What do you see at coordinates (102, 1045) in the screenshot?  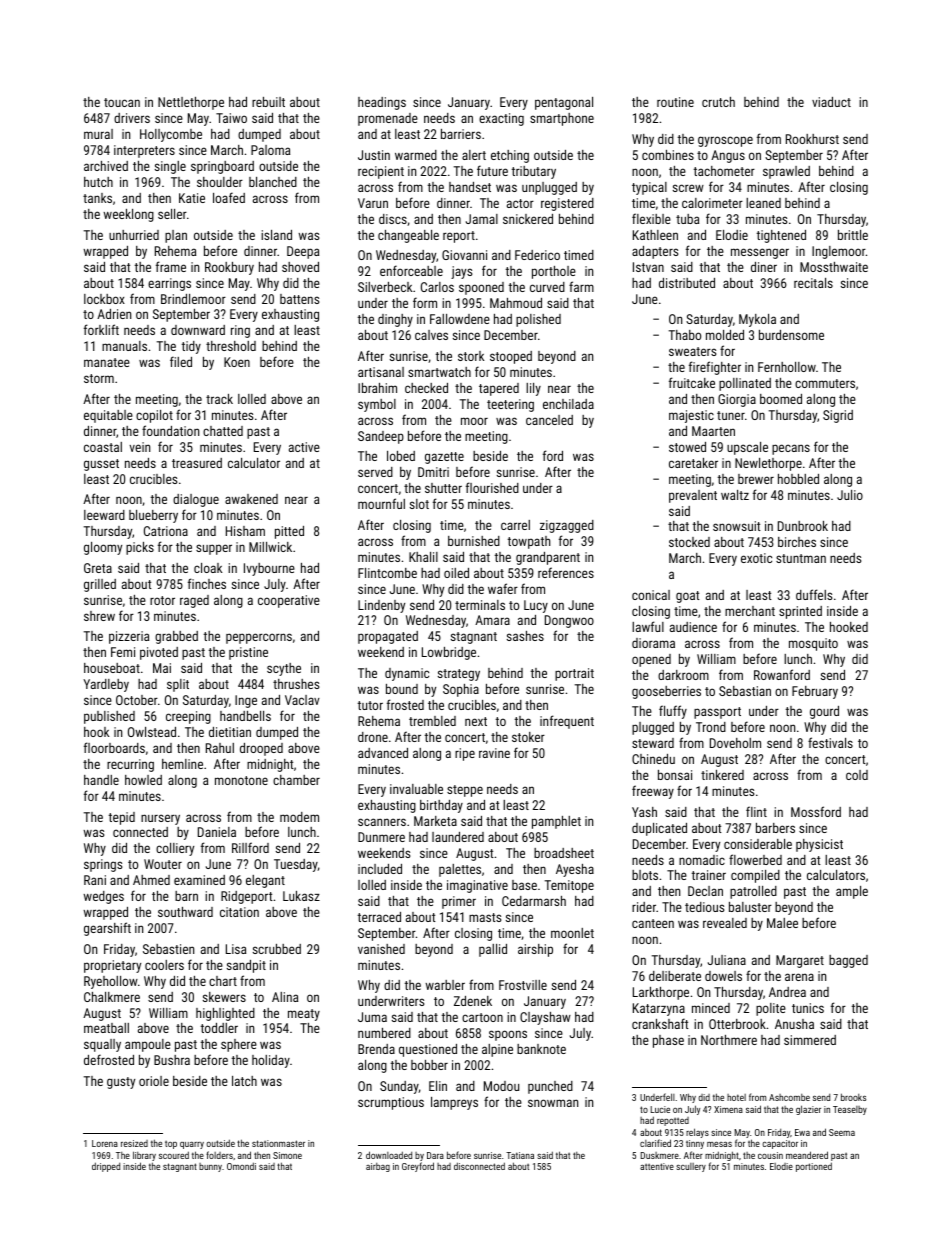 I see `squally` at bounding box center [102, 1045].
